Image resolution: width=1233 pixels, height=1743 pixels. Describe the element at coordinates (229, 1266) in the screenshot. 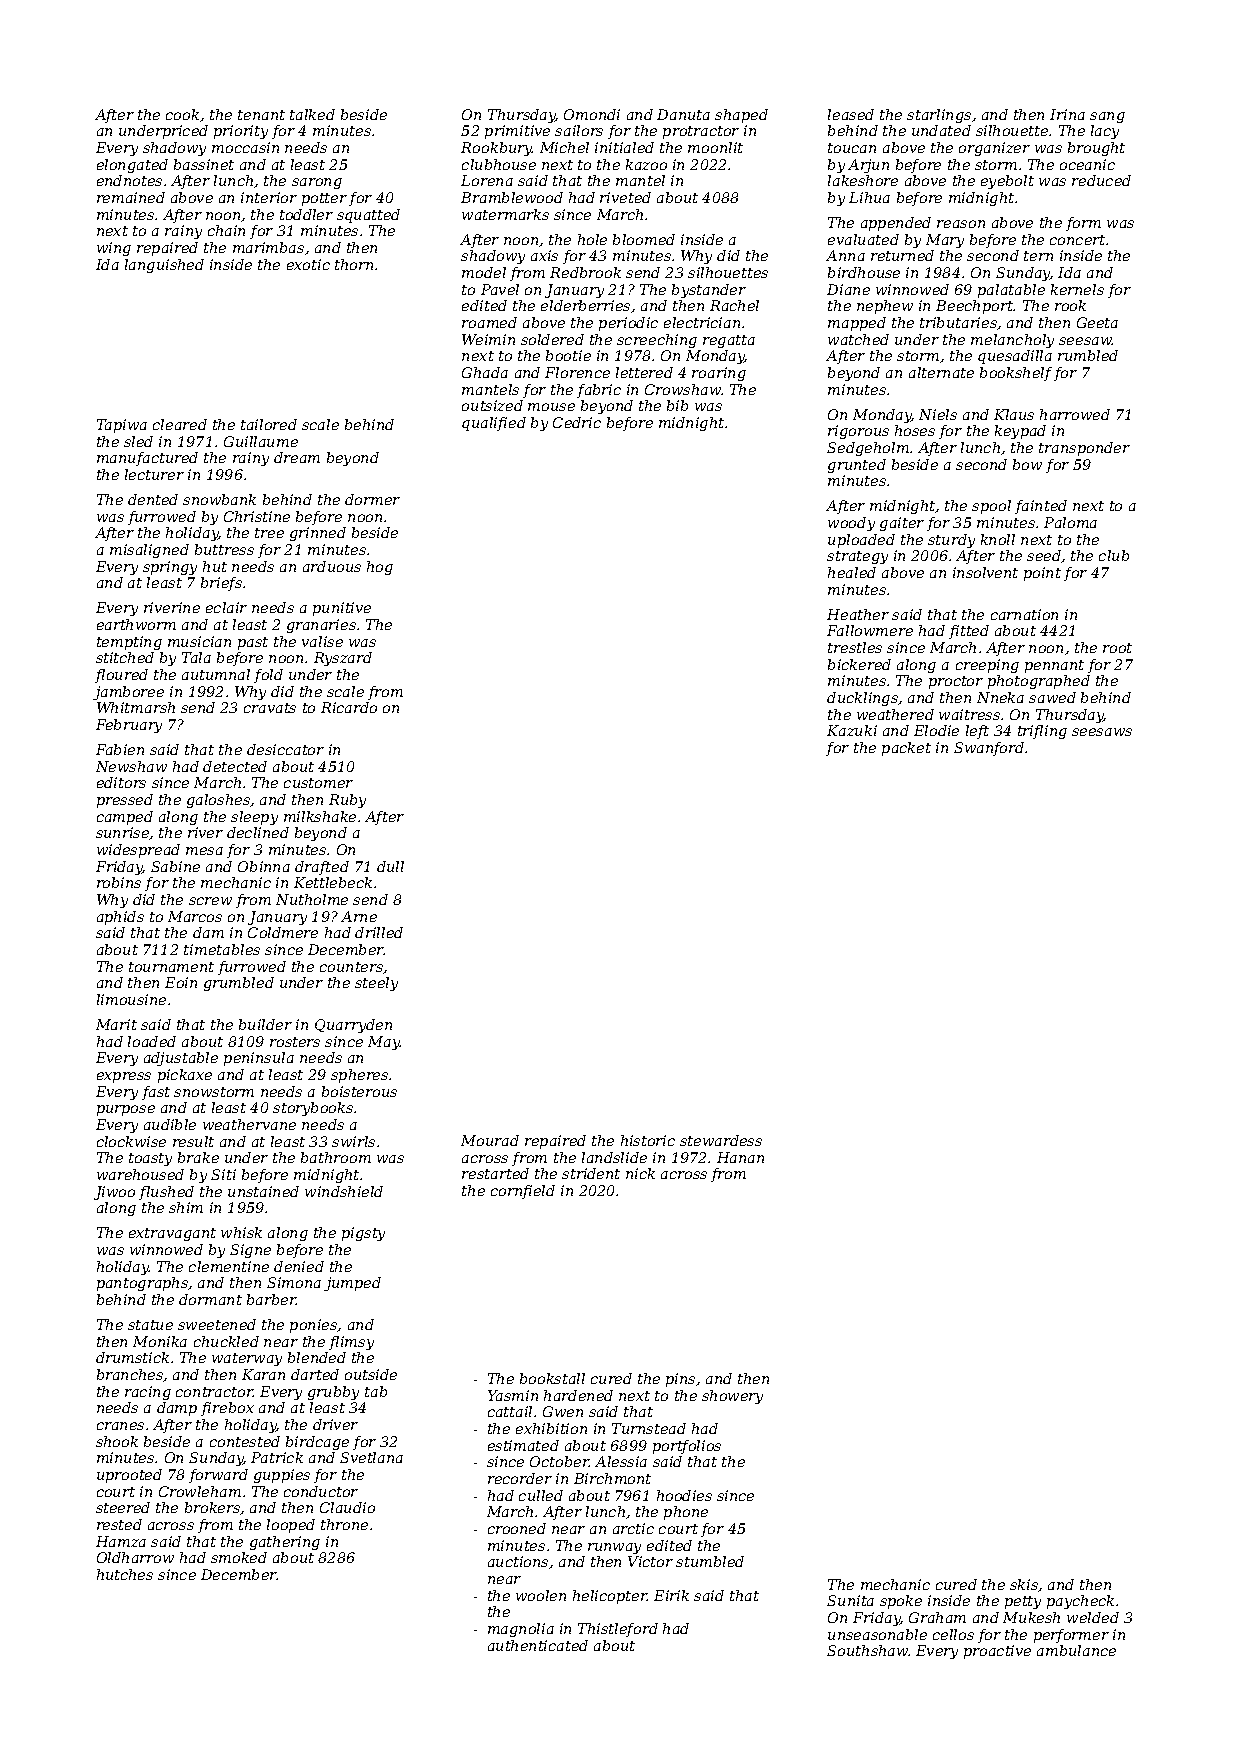

I see `clementine` at that location.
